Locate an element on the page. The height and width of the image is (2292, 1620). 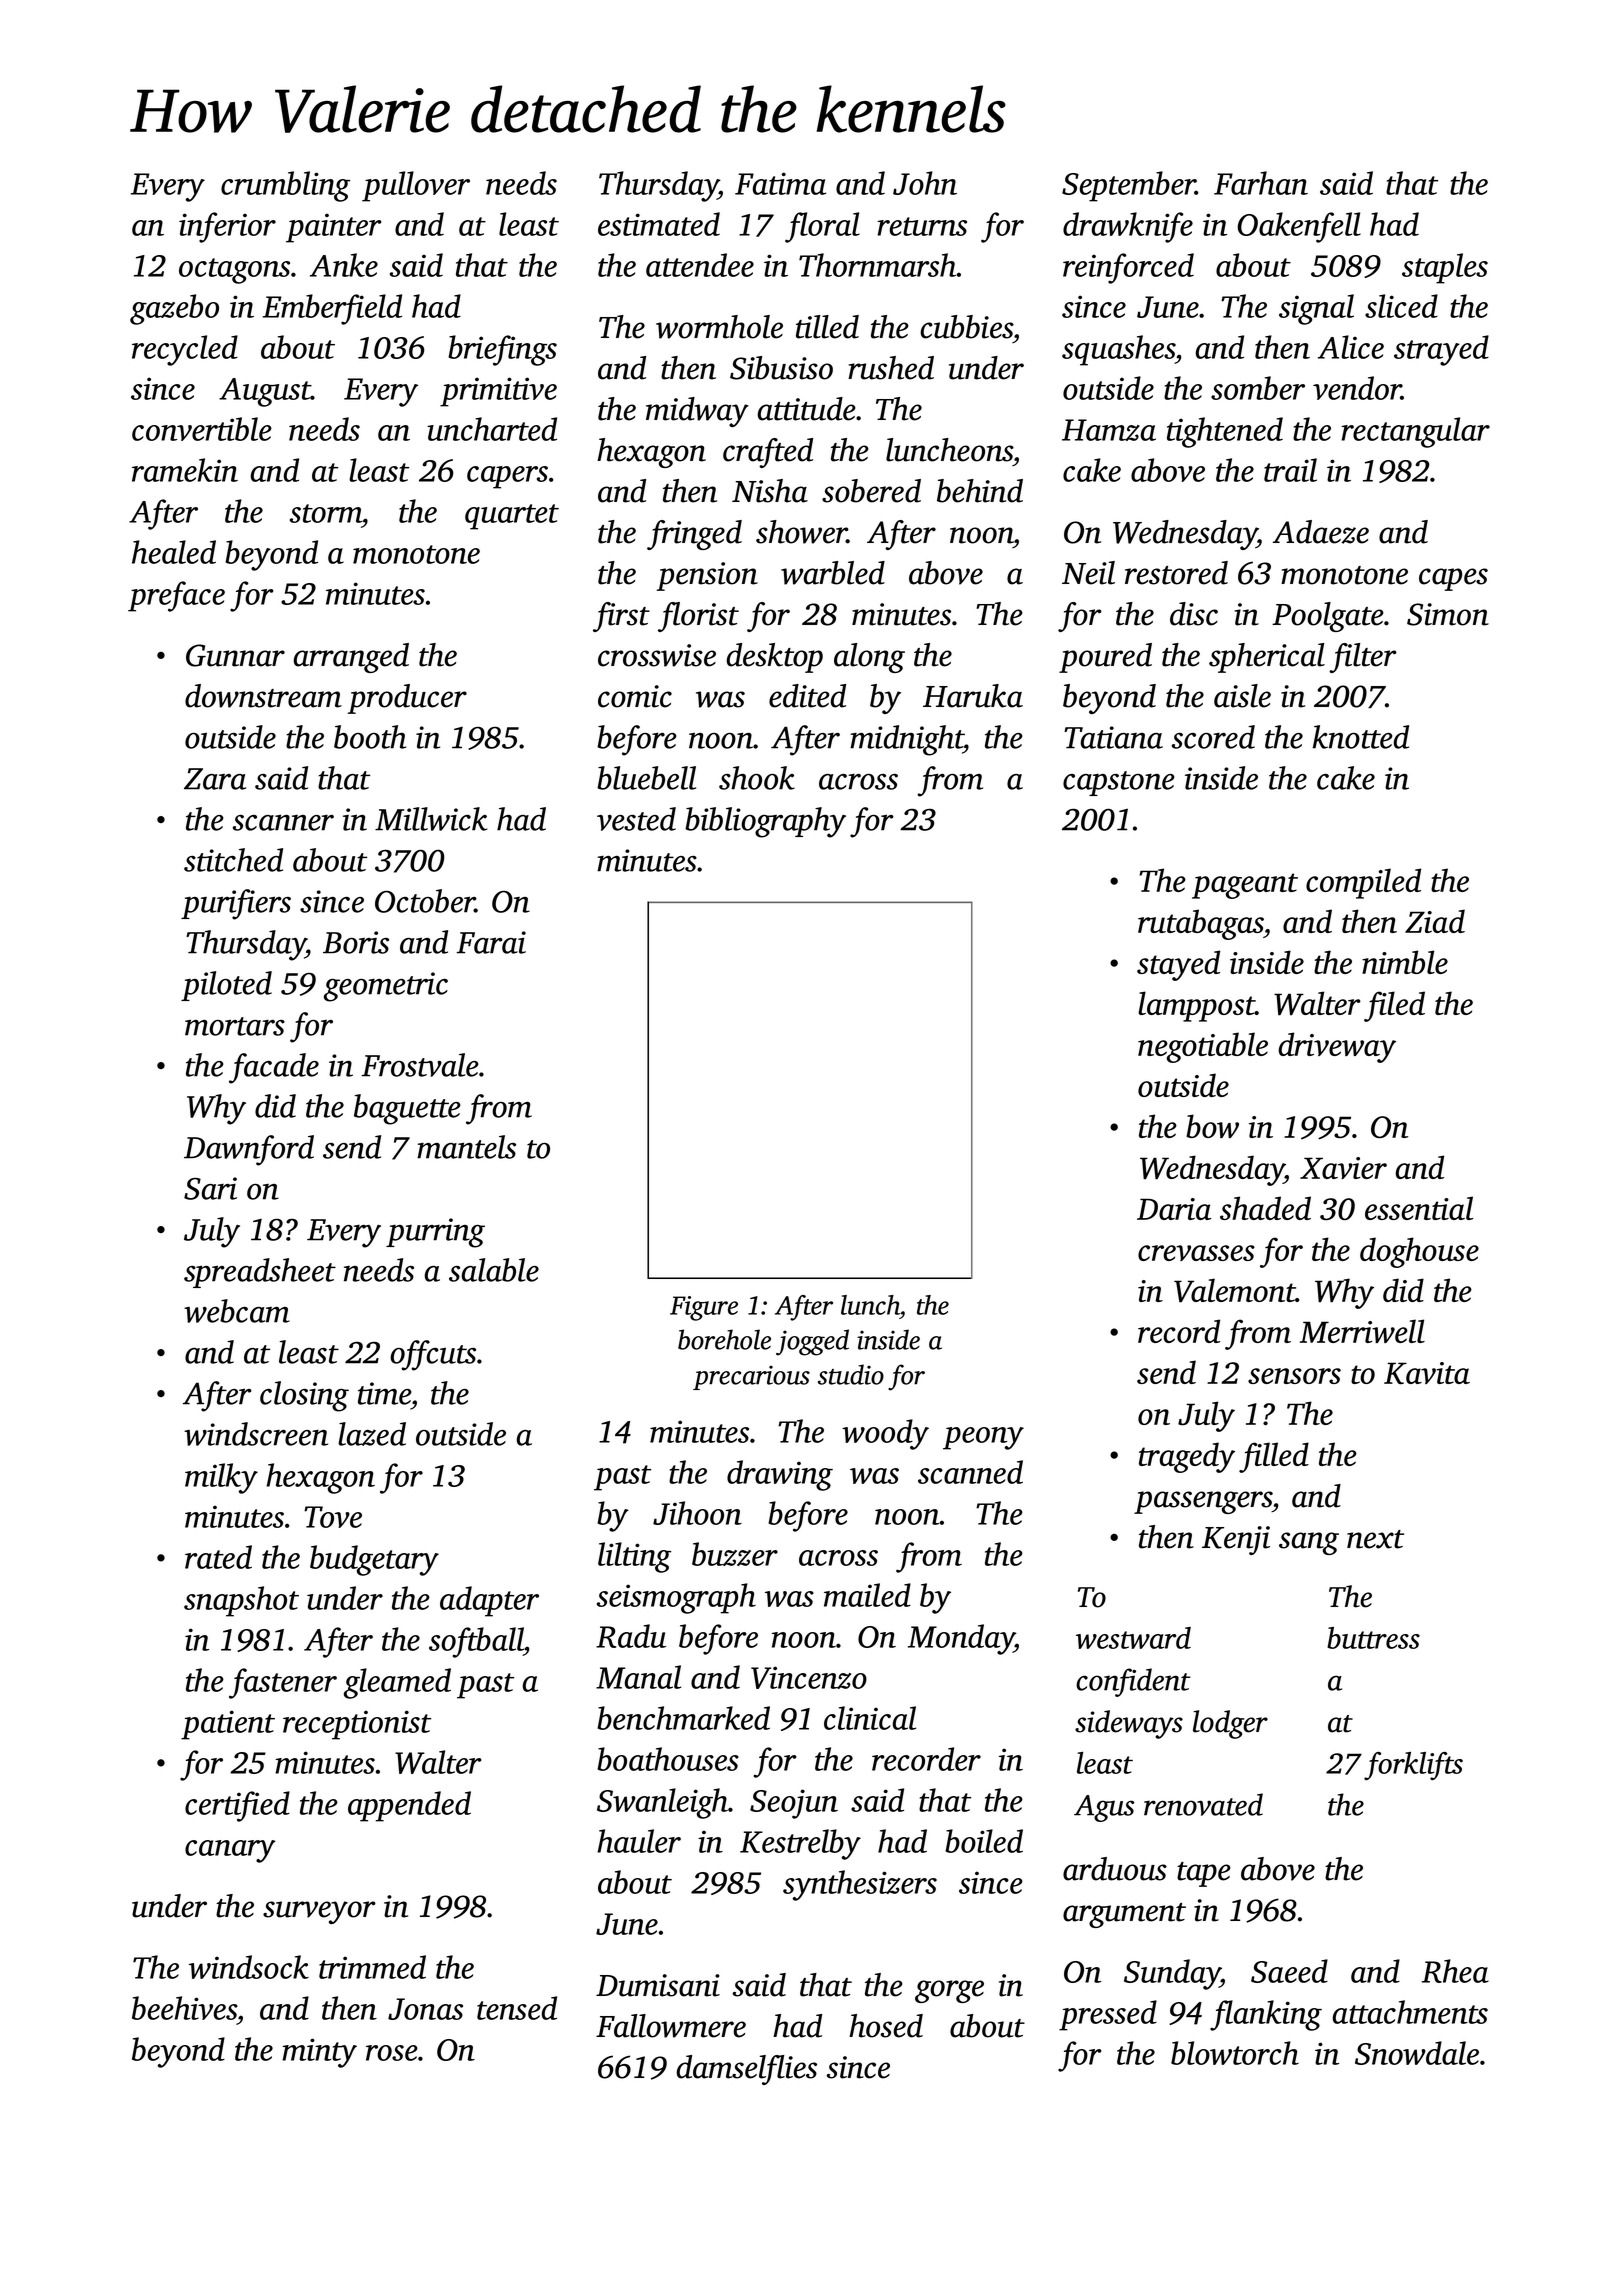
pullover is located at coordinates (416, 186).
